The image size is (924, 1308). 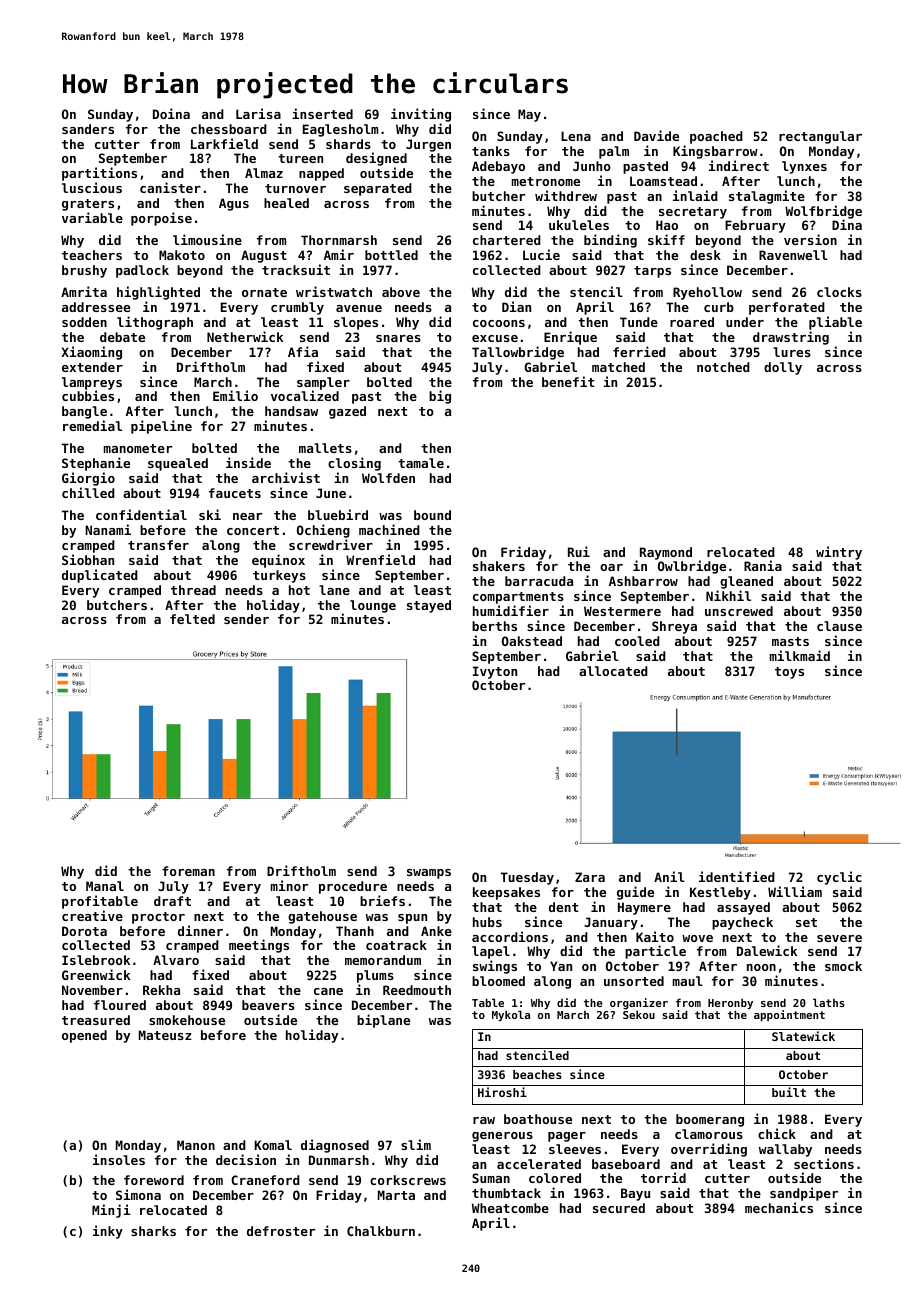 I want to click on draft, so click(x=172, y=901).
